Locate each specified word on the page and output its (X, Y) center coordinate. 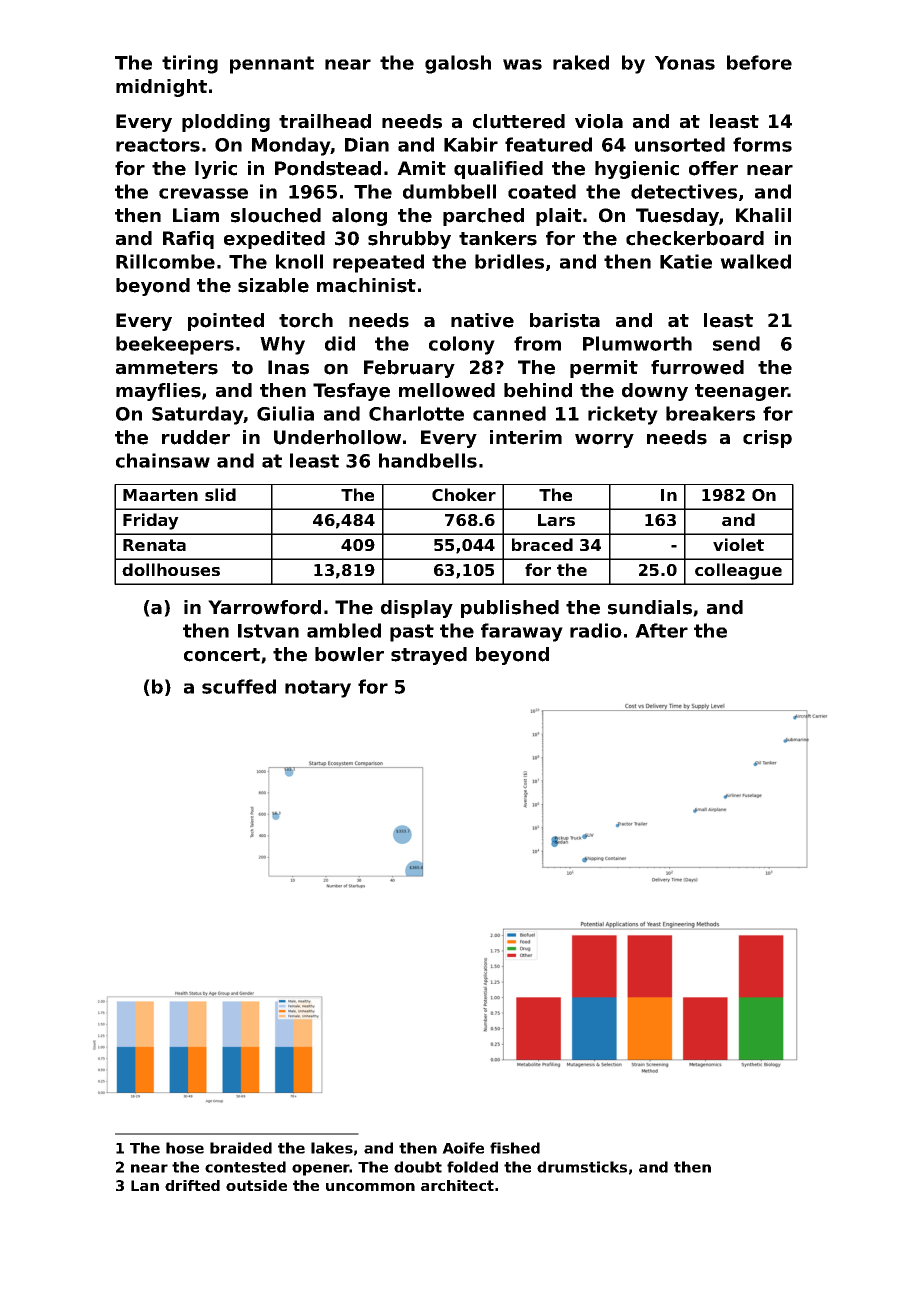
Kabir (471, 144)
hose (185, 1148)
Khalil (763, 215)
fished (515, 1148)
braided (241, 1148)
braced (542, 544)
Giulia (285, 413)
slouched (276, 215)
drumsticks (582, 1167)
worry (604, 441)
